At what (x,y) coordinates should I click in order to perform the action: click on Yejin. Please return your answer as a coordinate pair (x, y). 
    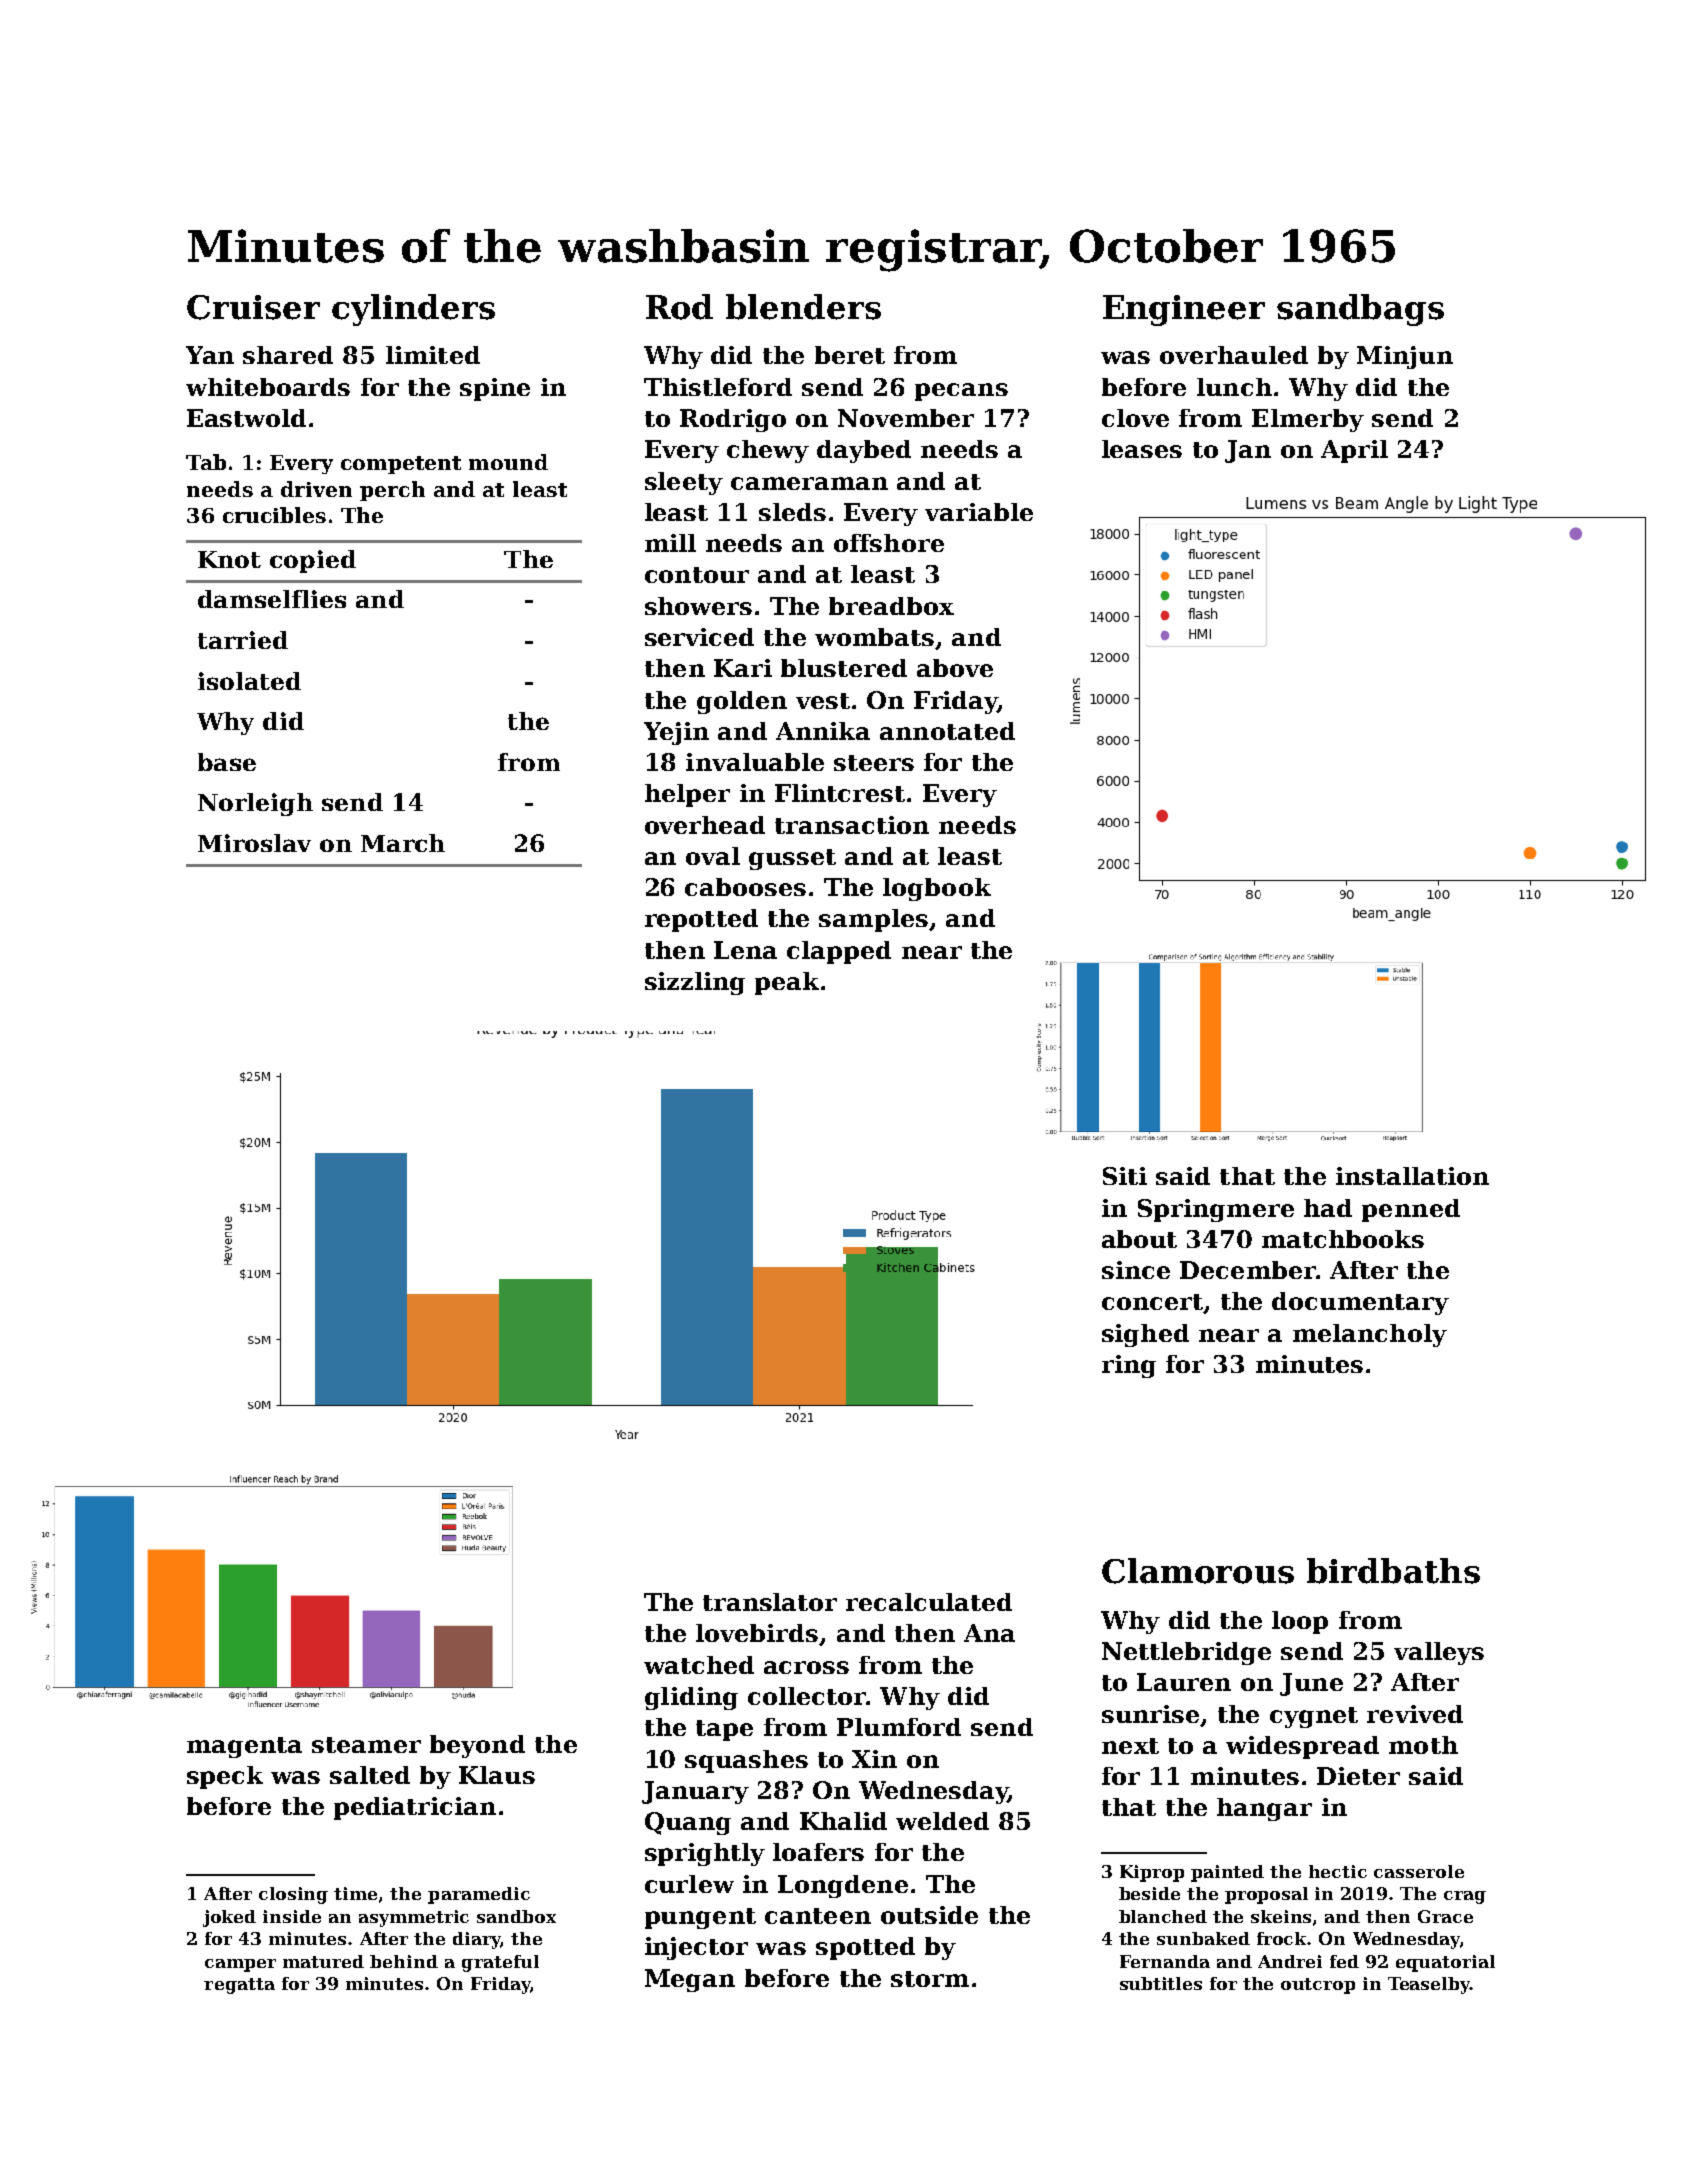
    Looking at the image, I should click on (676, 733).
